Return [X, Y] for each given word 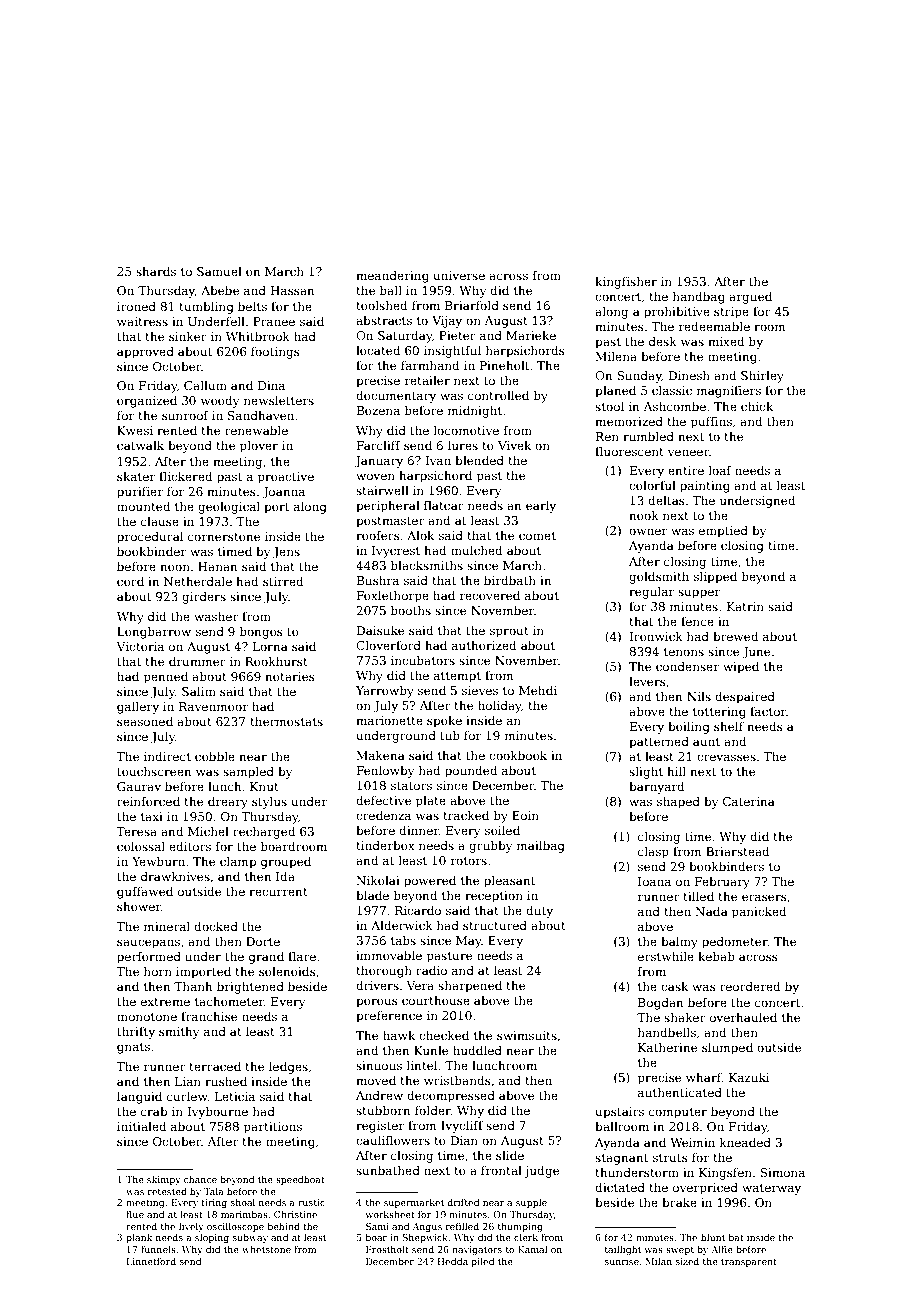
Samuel [219, 271]
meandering [392, 277]
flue [135, 1214]
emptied [723, 532]
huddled [477, 1050]
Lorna [270, 646]
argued [750, 298]
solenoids [287, 971]
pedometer [735, 943]
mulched [476, 550]
